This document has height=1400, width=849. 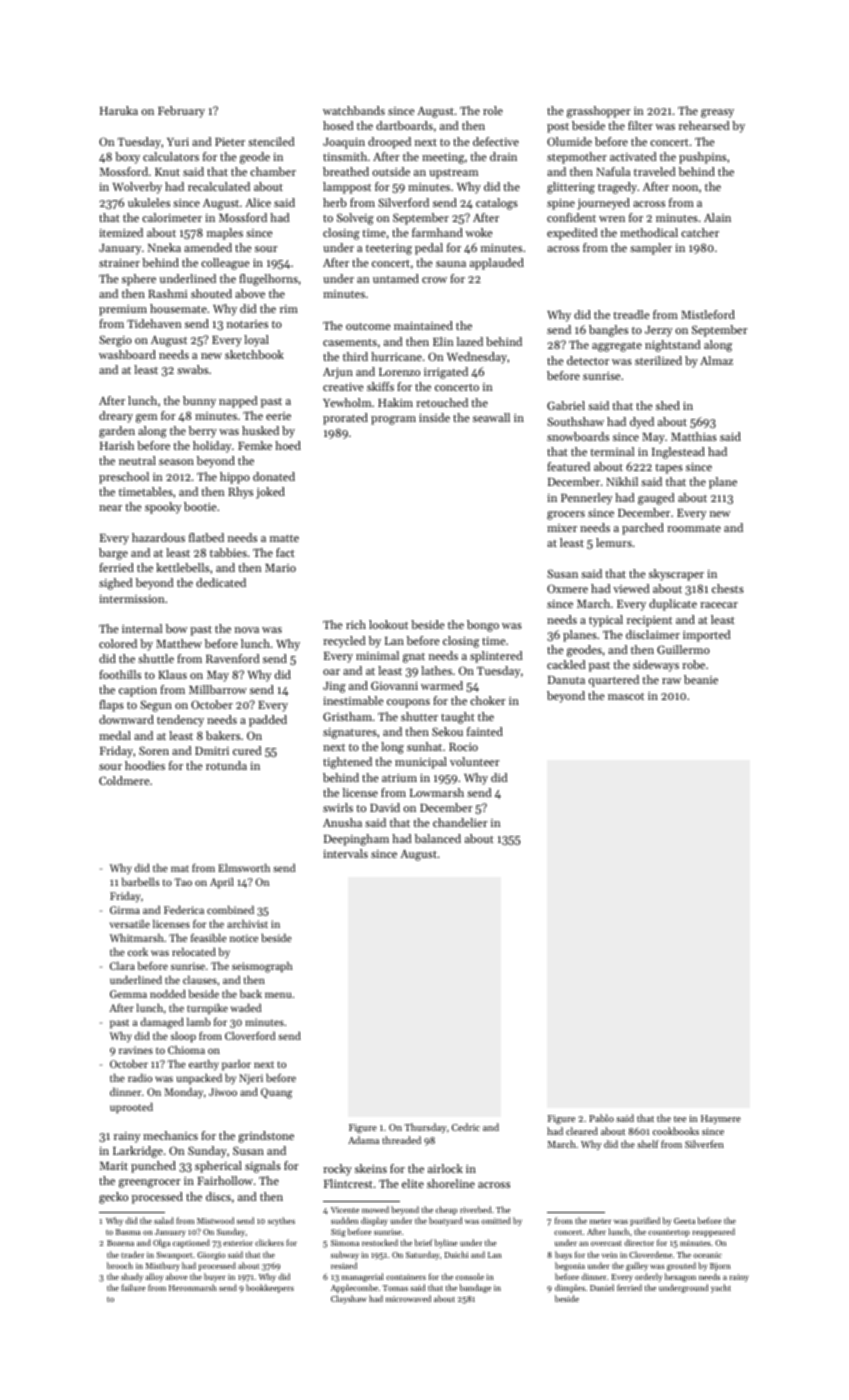 What do you see at coordinates (403, 202) in the document?
I see `Silverford` at bounding box center [403, 202].
